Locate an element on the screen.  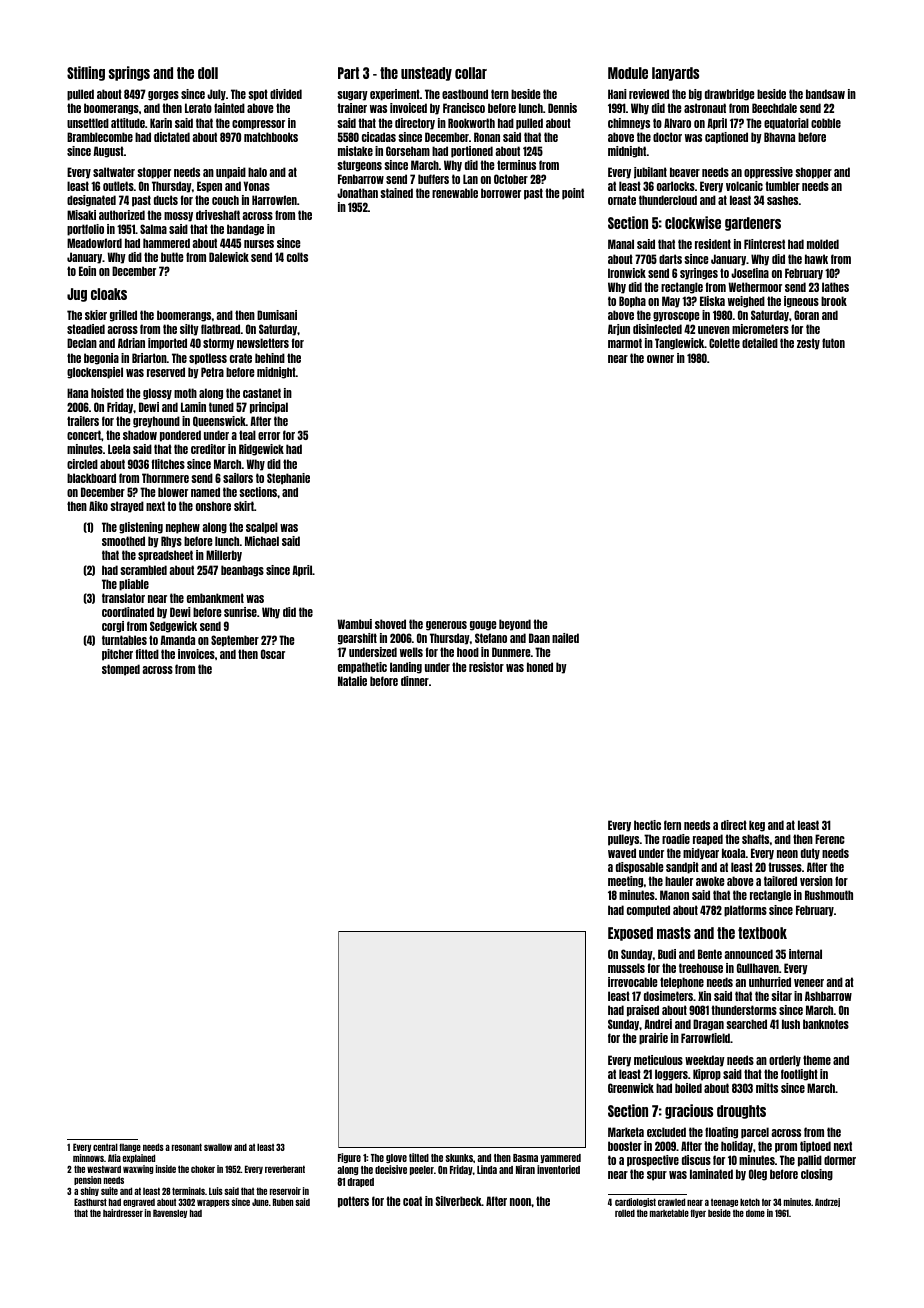
error is located at coordinates (269, 436).
